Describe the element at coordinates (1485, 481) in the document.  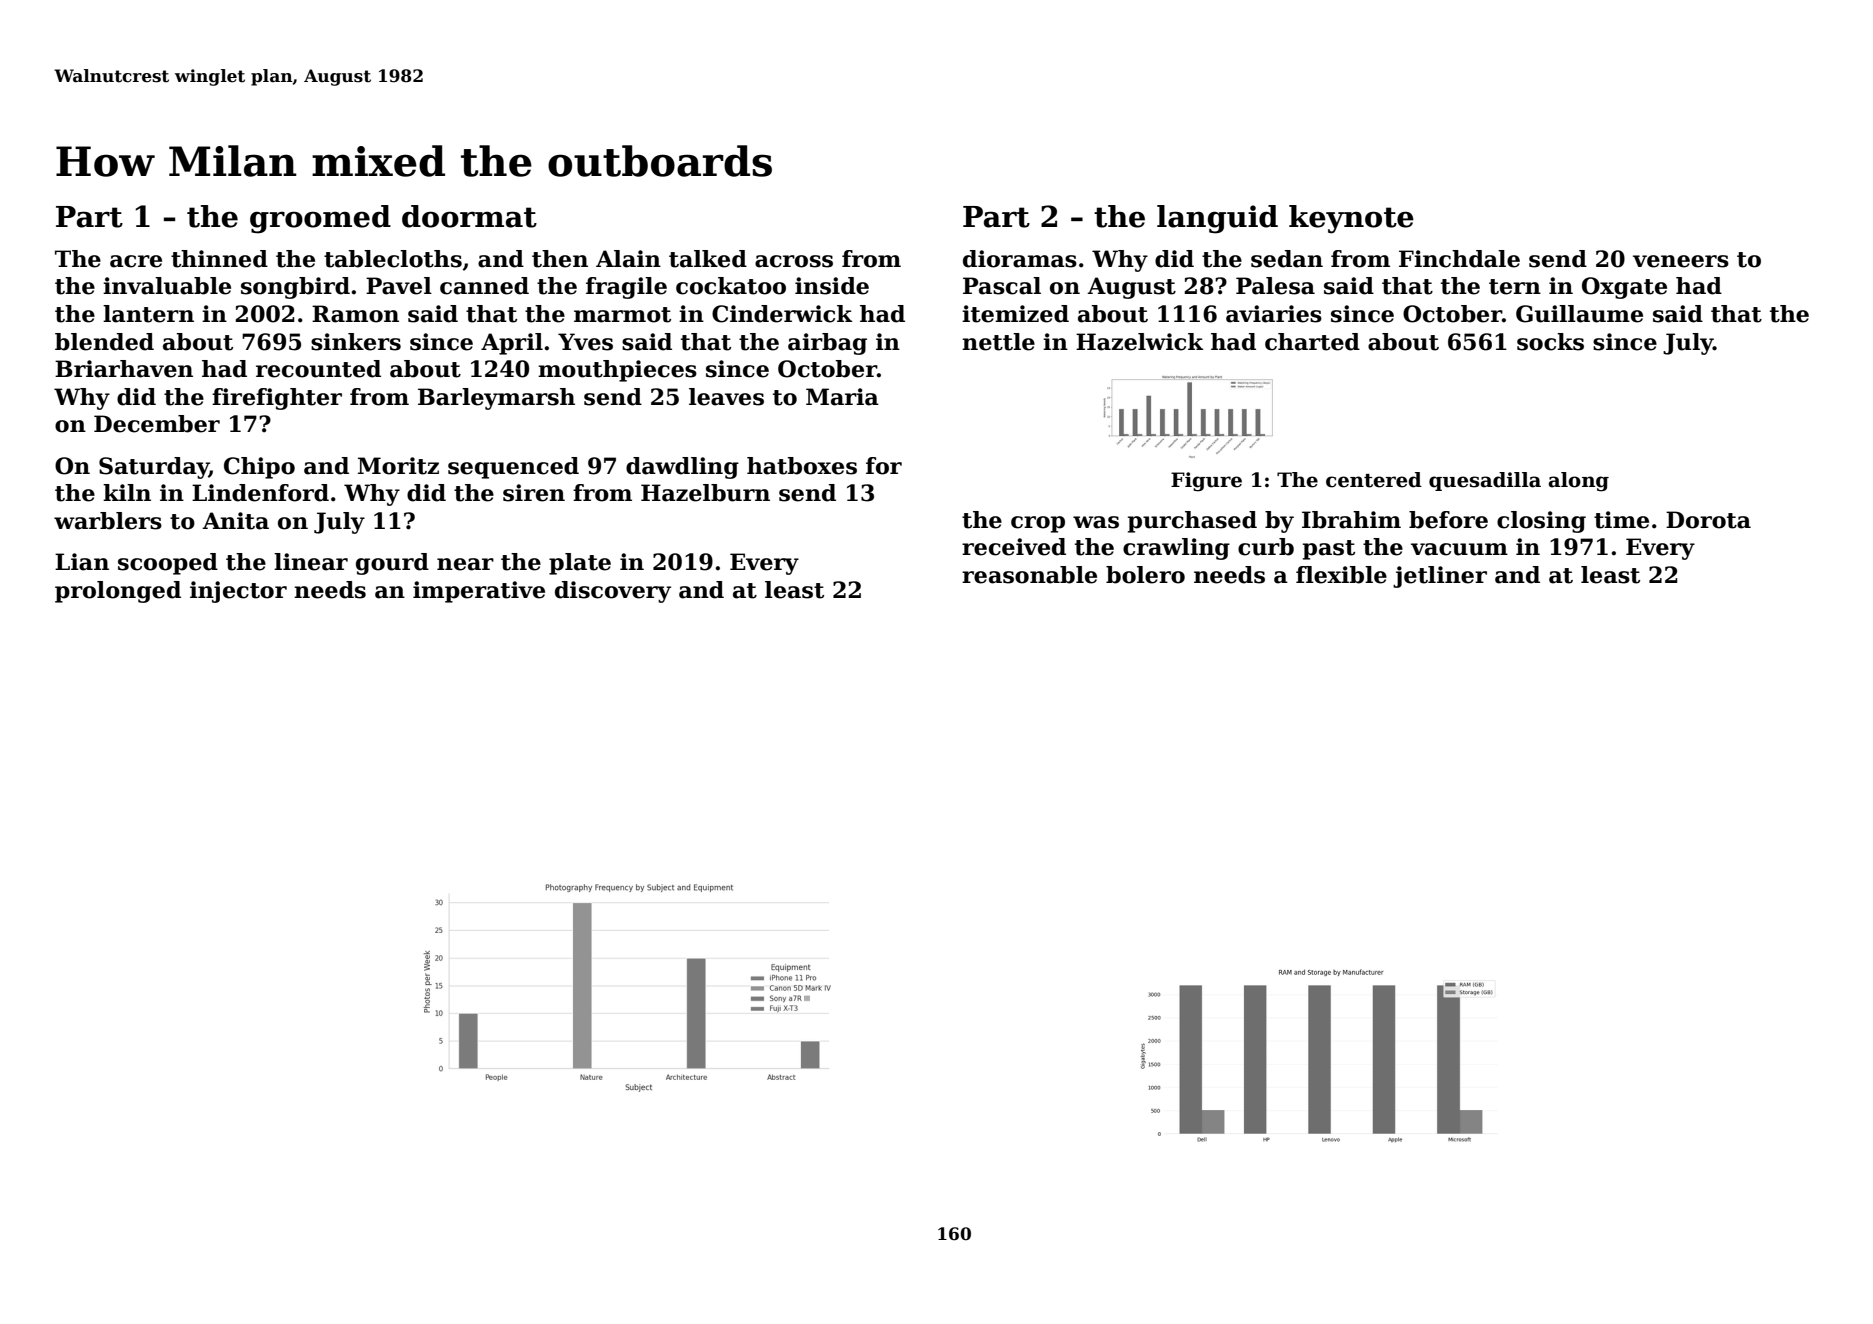
I see `quesadilla` at that location.
